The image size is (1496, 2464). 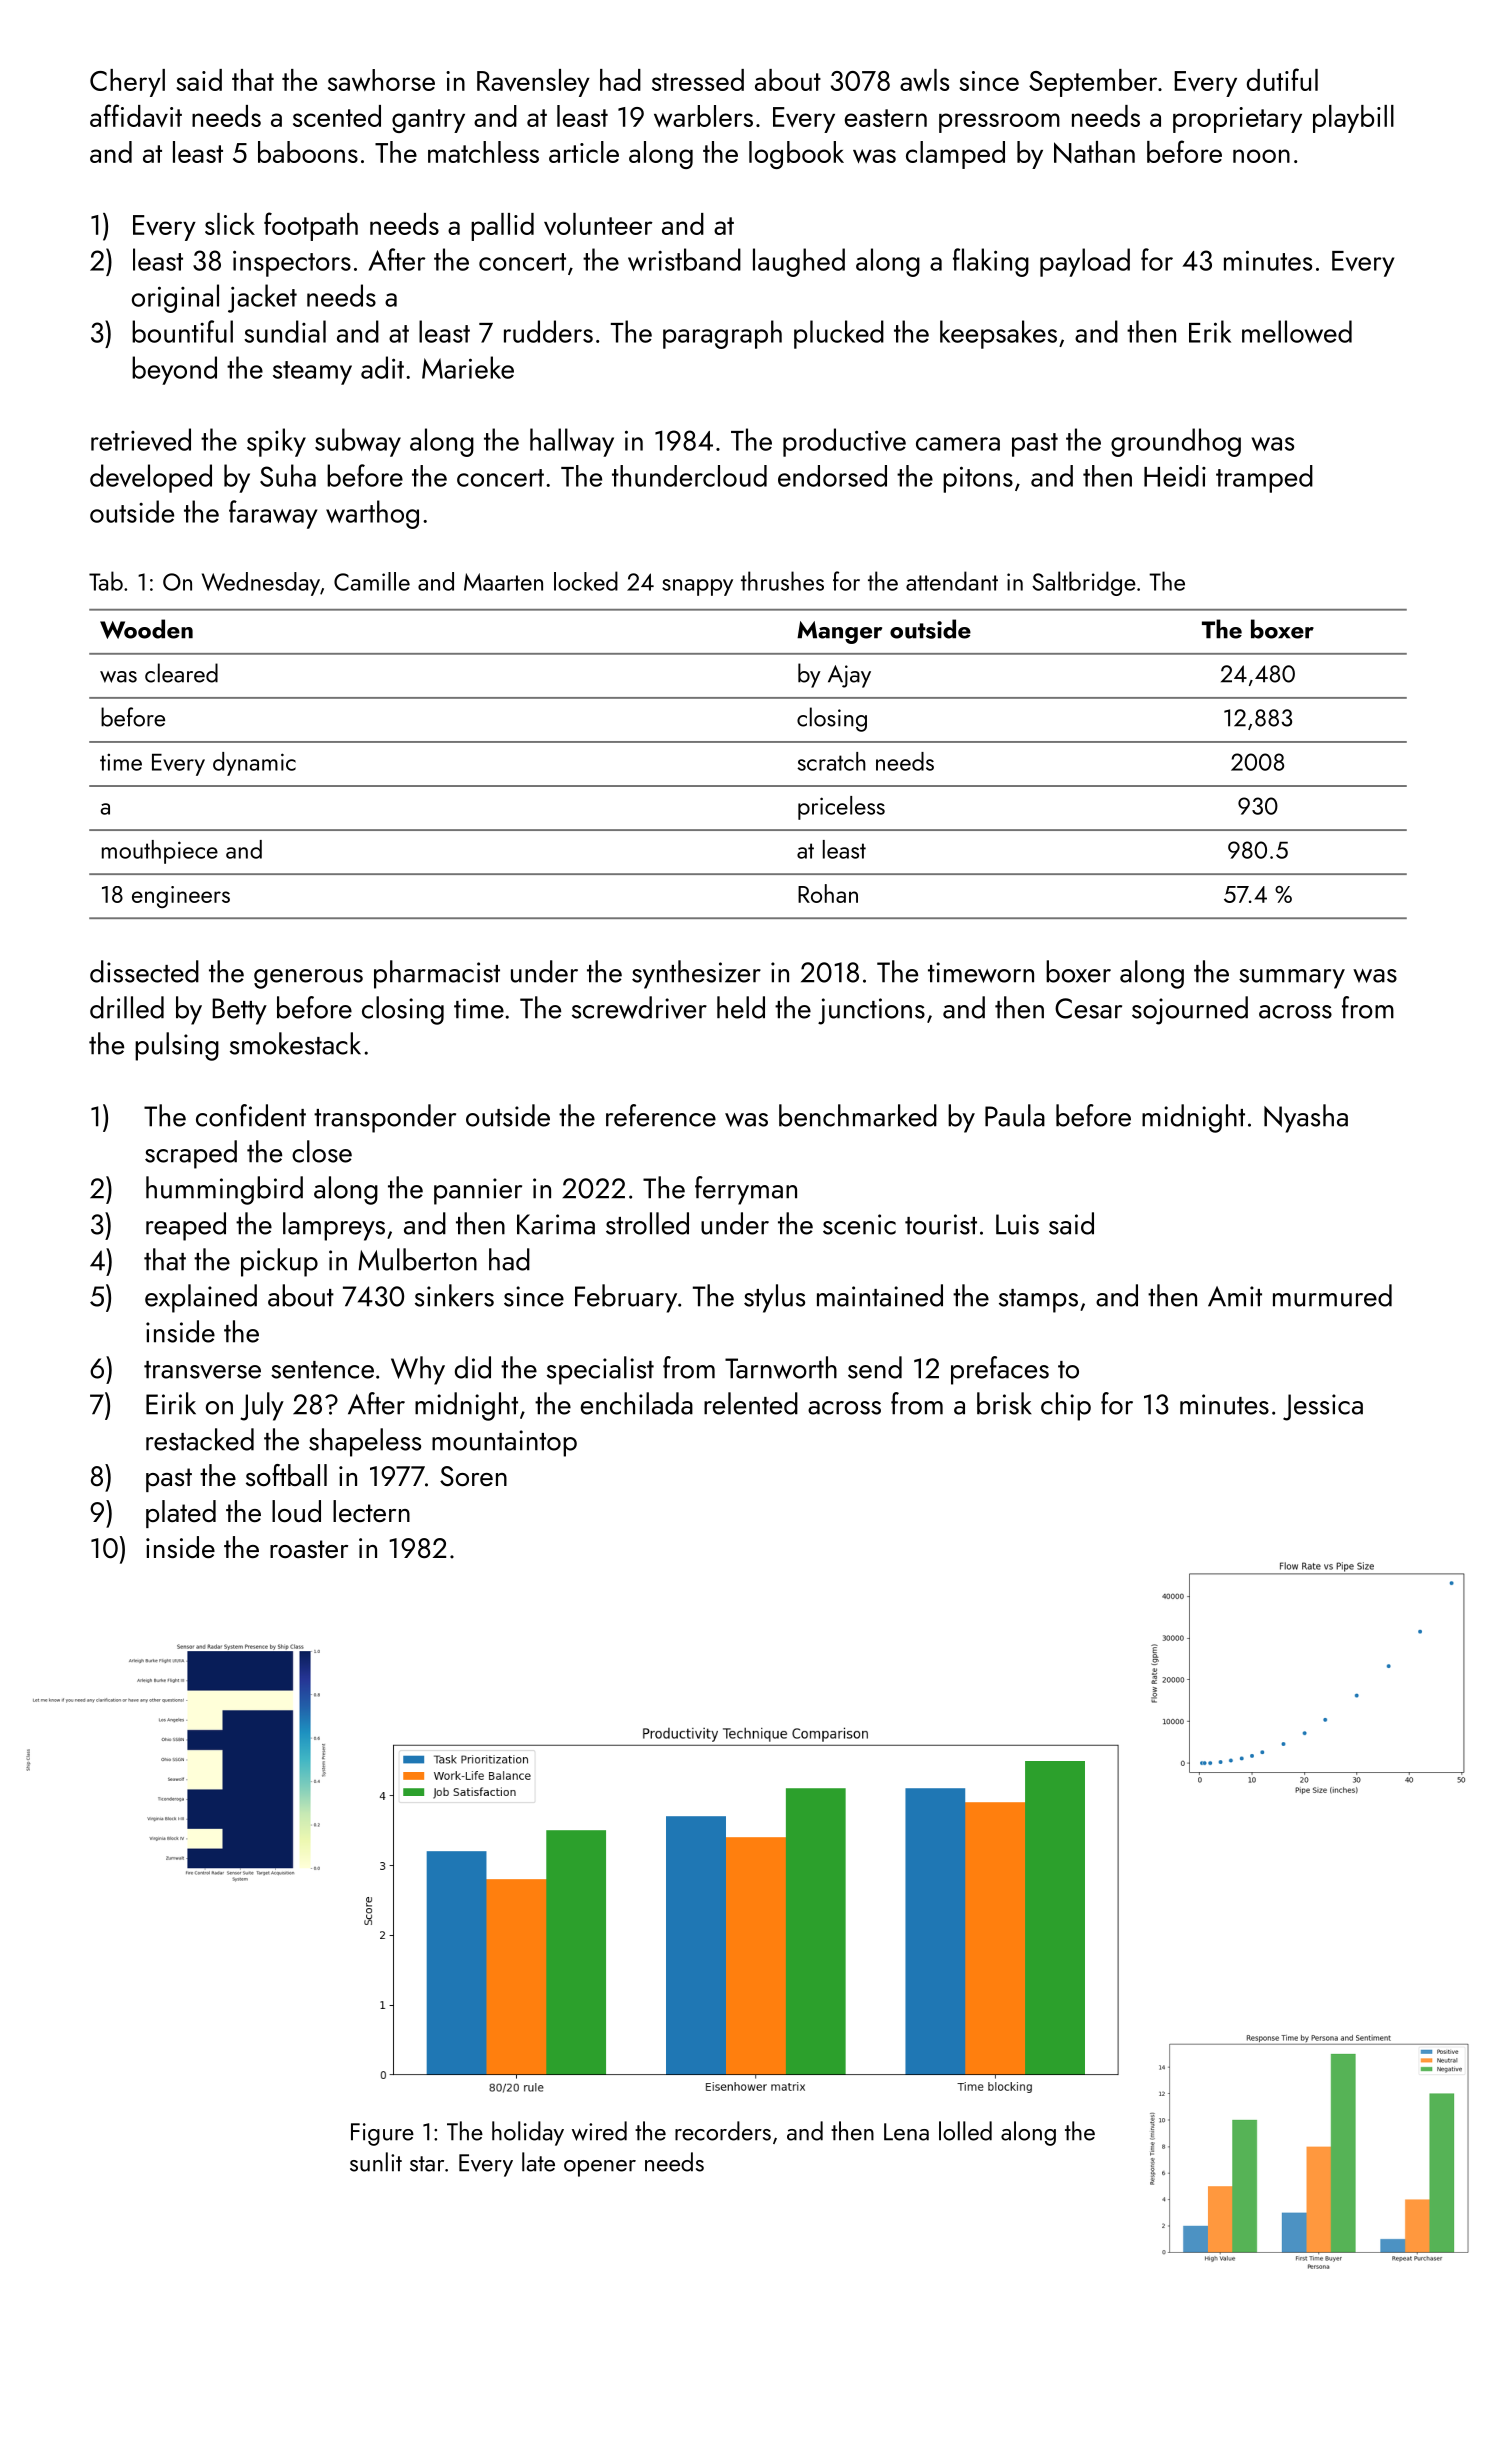 I want to click on sunlit, so click(x=376, y=2162).
